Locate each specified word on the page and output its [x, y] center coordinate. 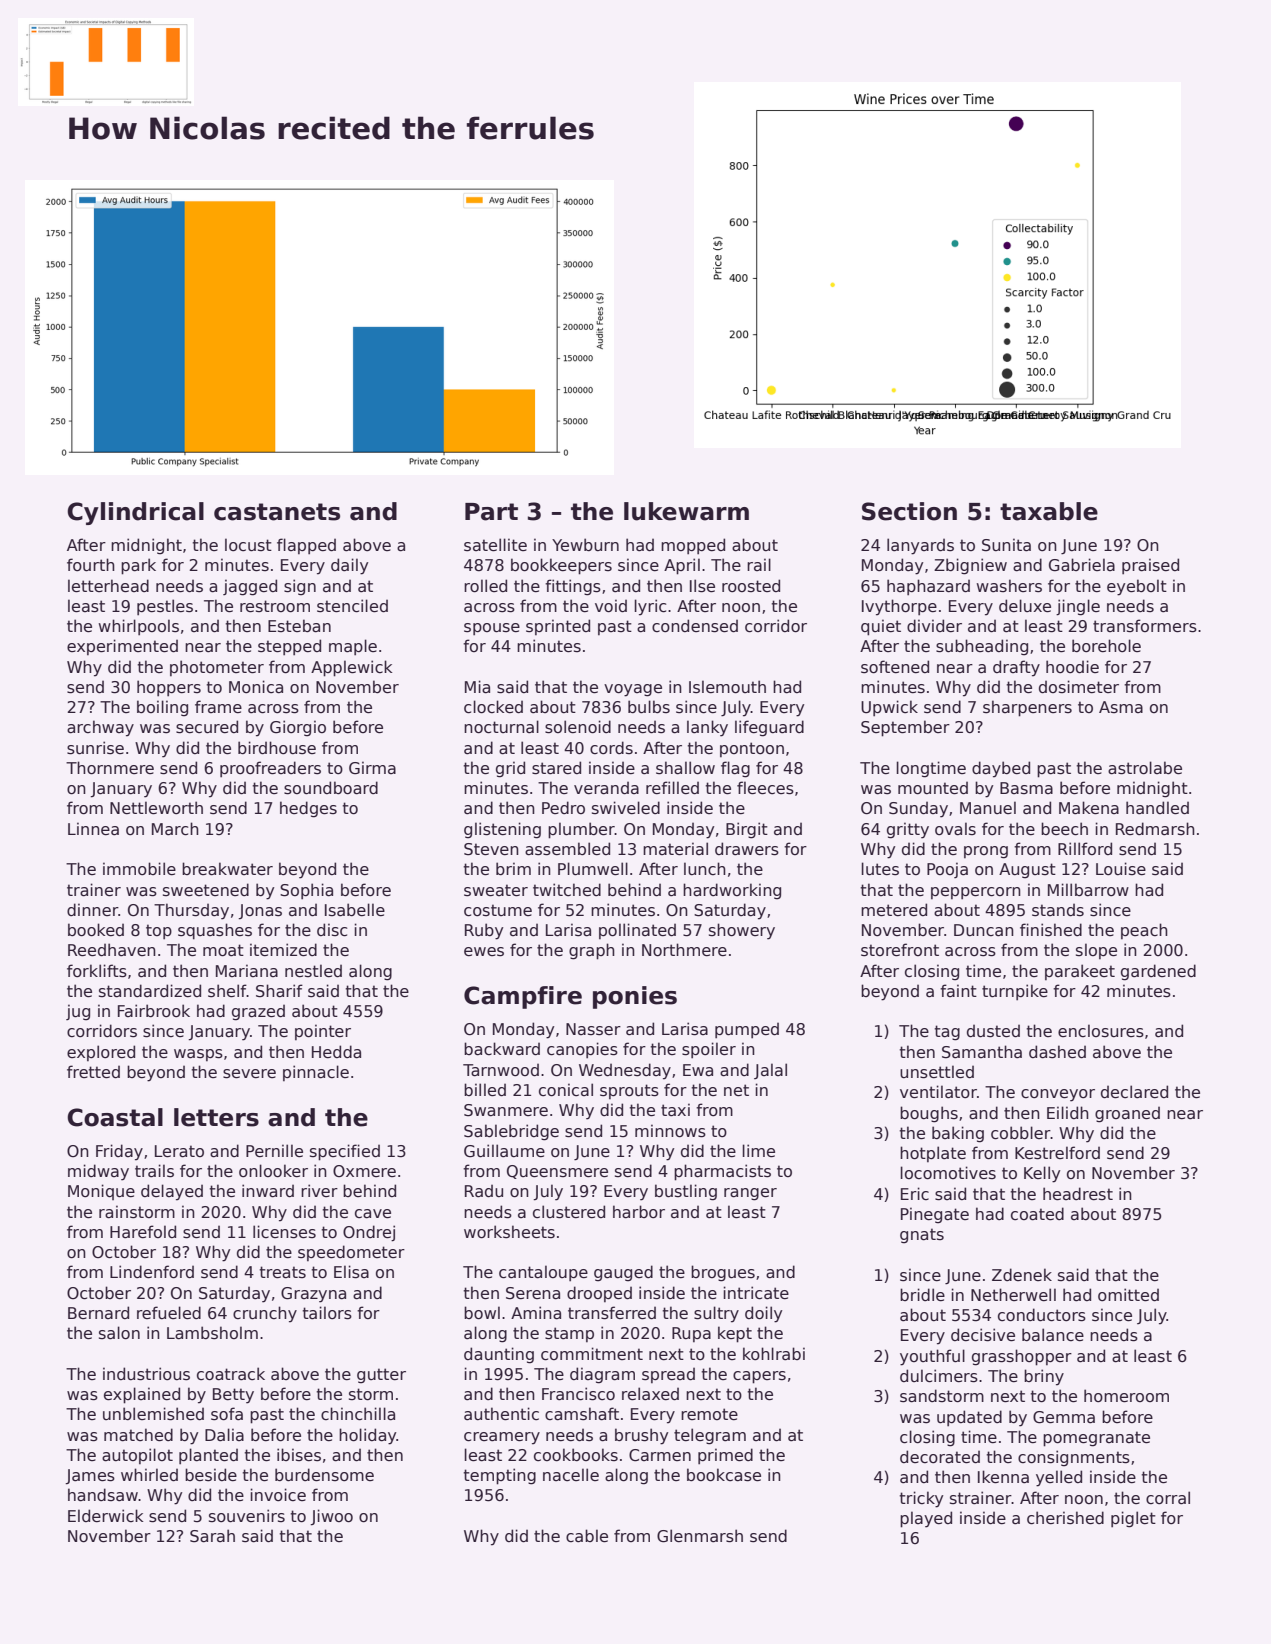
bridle [922, 1294]
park [138, 566]
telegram [710, 1436]
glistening [502, 830]
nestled [313, 970]
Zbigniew [970, 566]
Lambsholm [212, 1333]
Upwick [889, 708]
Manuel [988, 808]
